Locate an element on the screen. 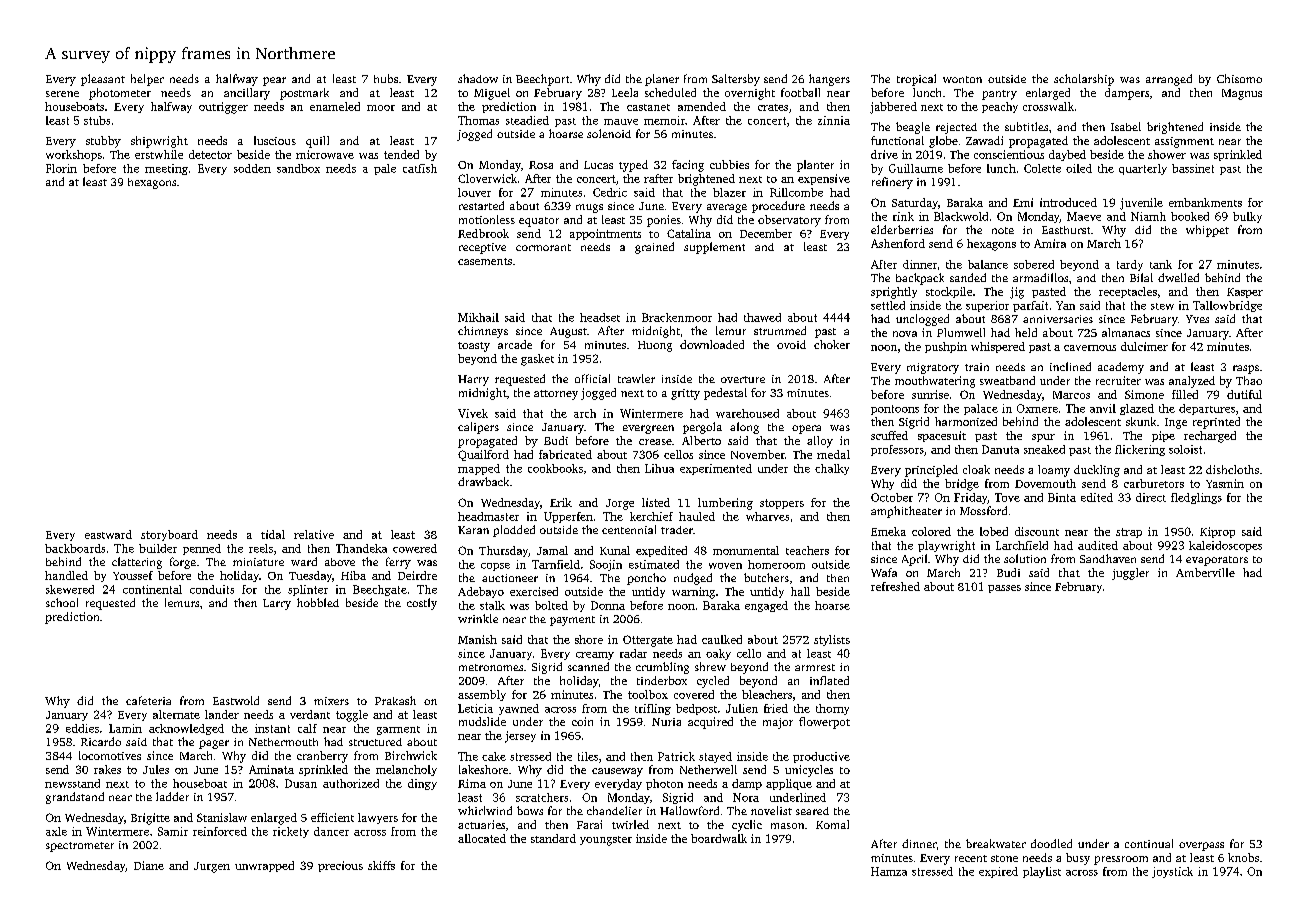 The height and width of the screenshot is (924, 1308). Mikhail is located at coordinates (478, 317).
